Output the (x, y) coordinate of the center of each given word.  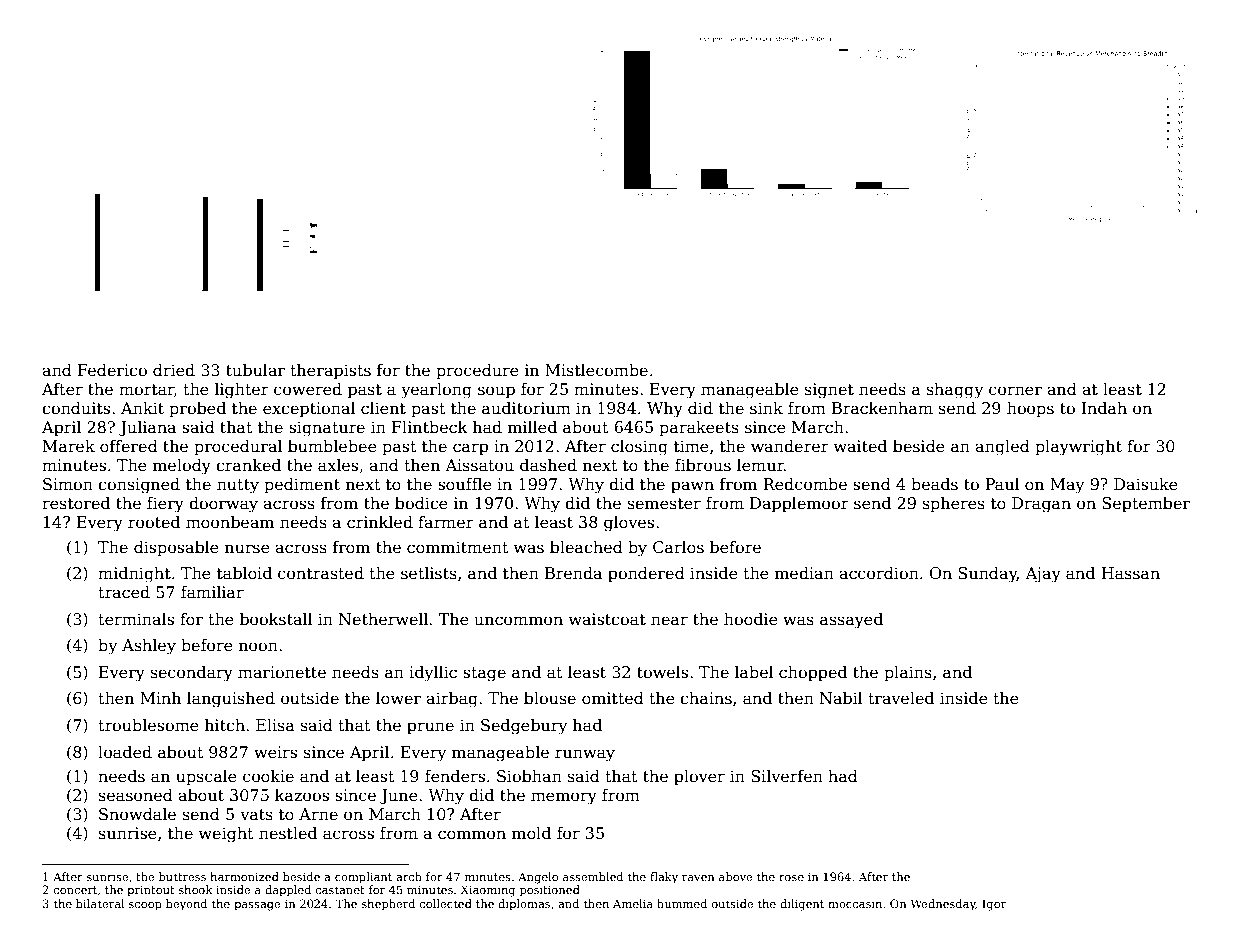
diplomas (524, 905)
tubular (255, 370)
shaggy (955, 391)
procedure (477, 372)
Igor (994, 905)
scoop (145, 906)
